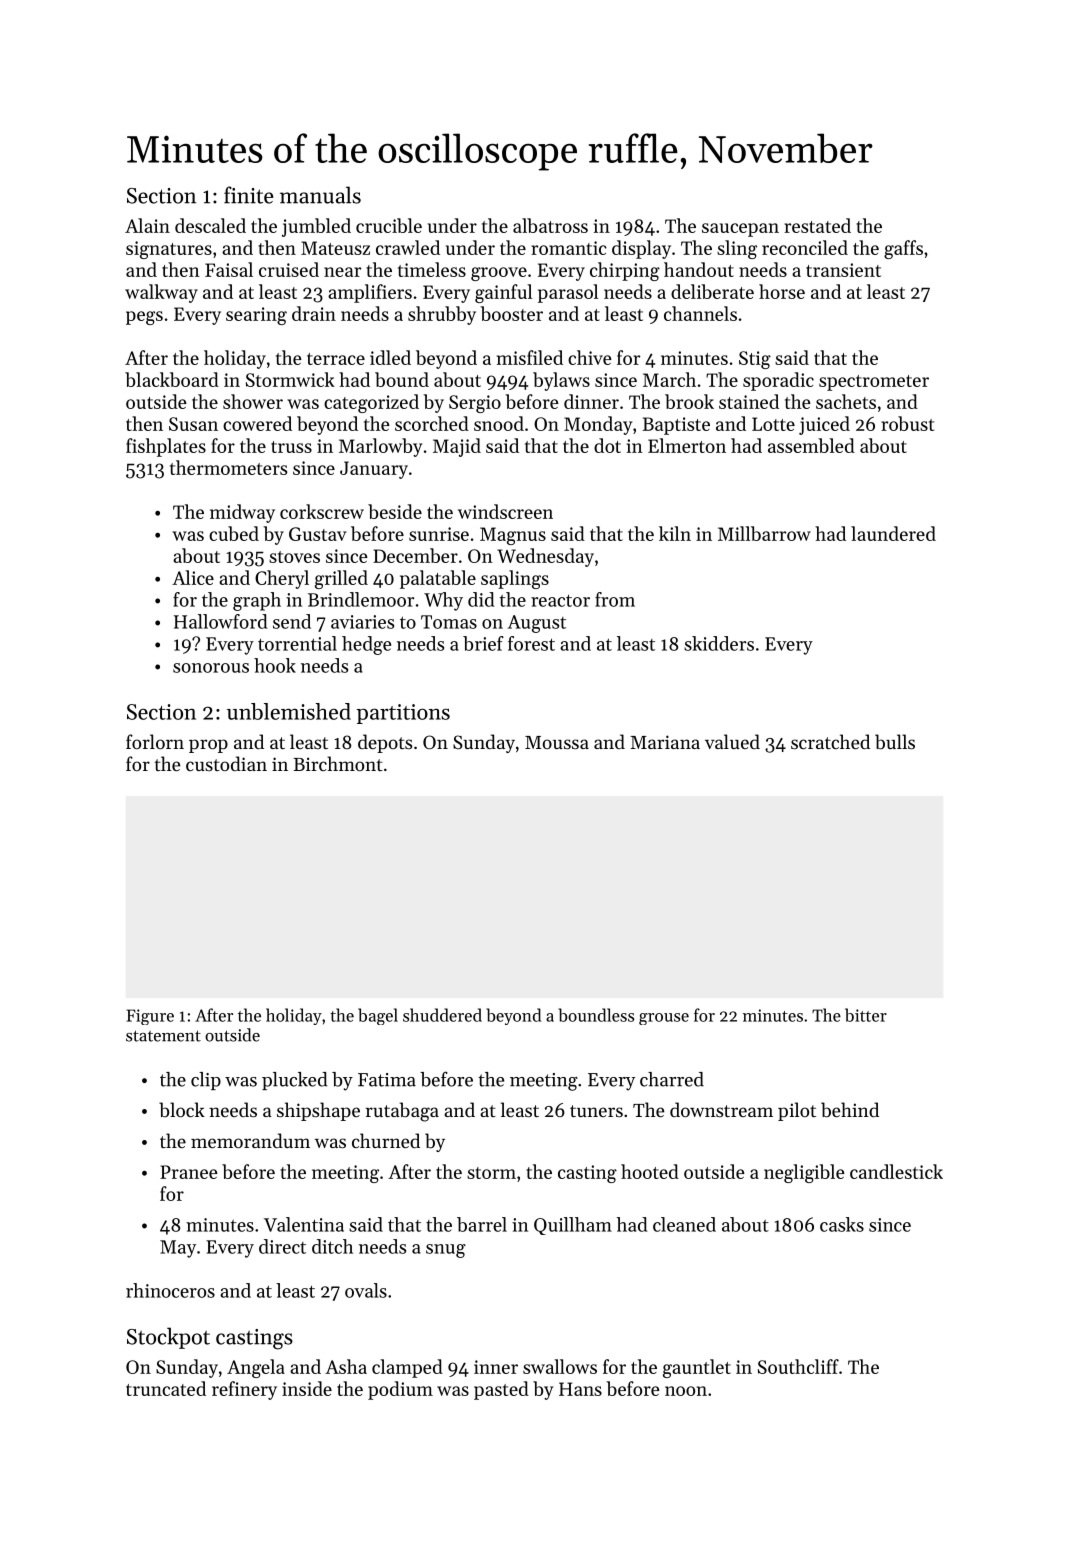  I want to click on graph, so click(257, 601).
